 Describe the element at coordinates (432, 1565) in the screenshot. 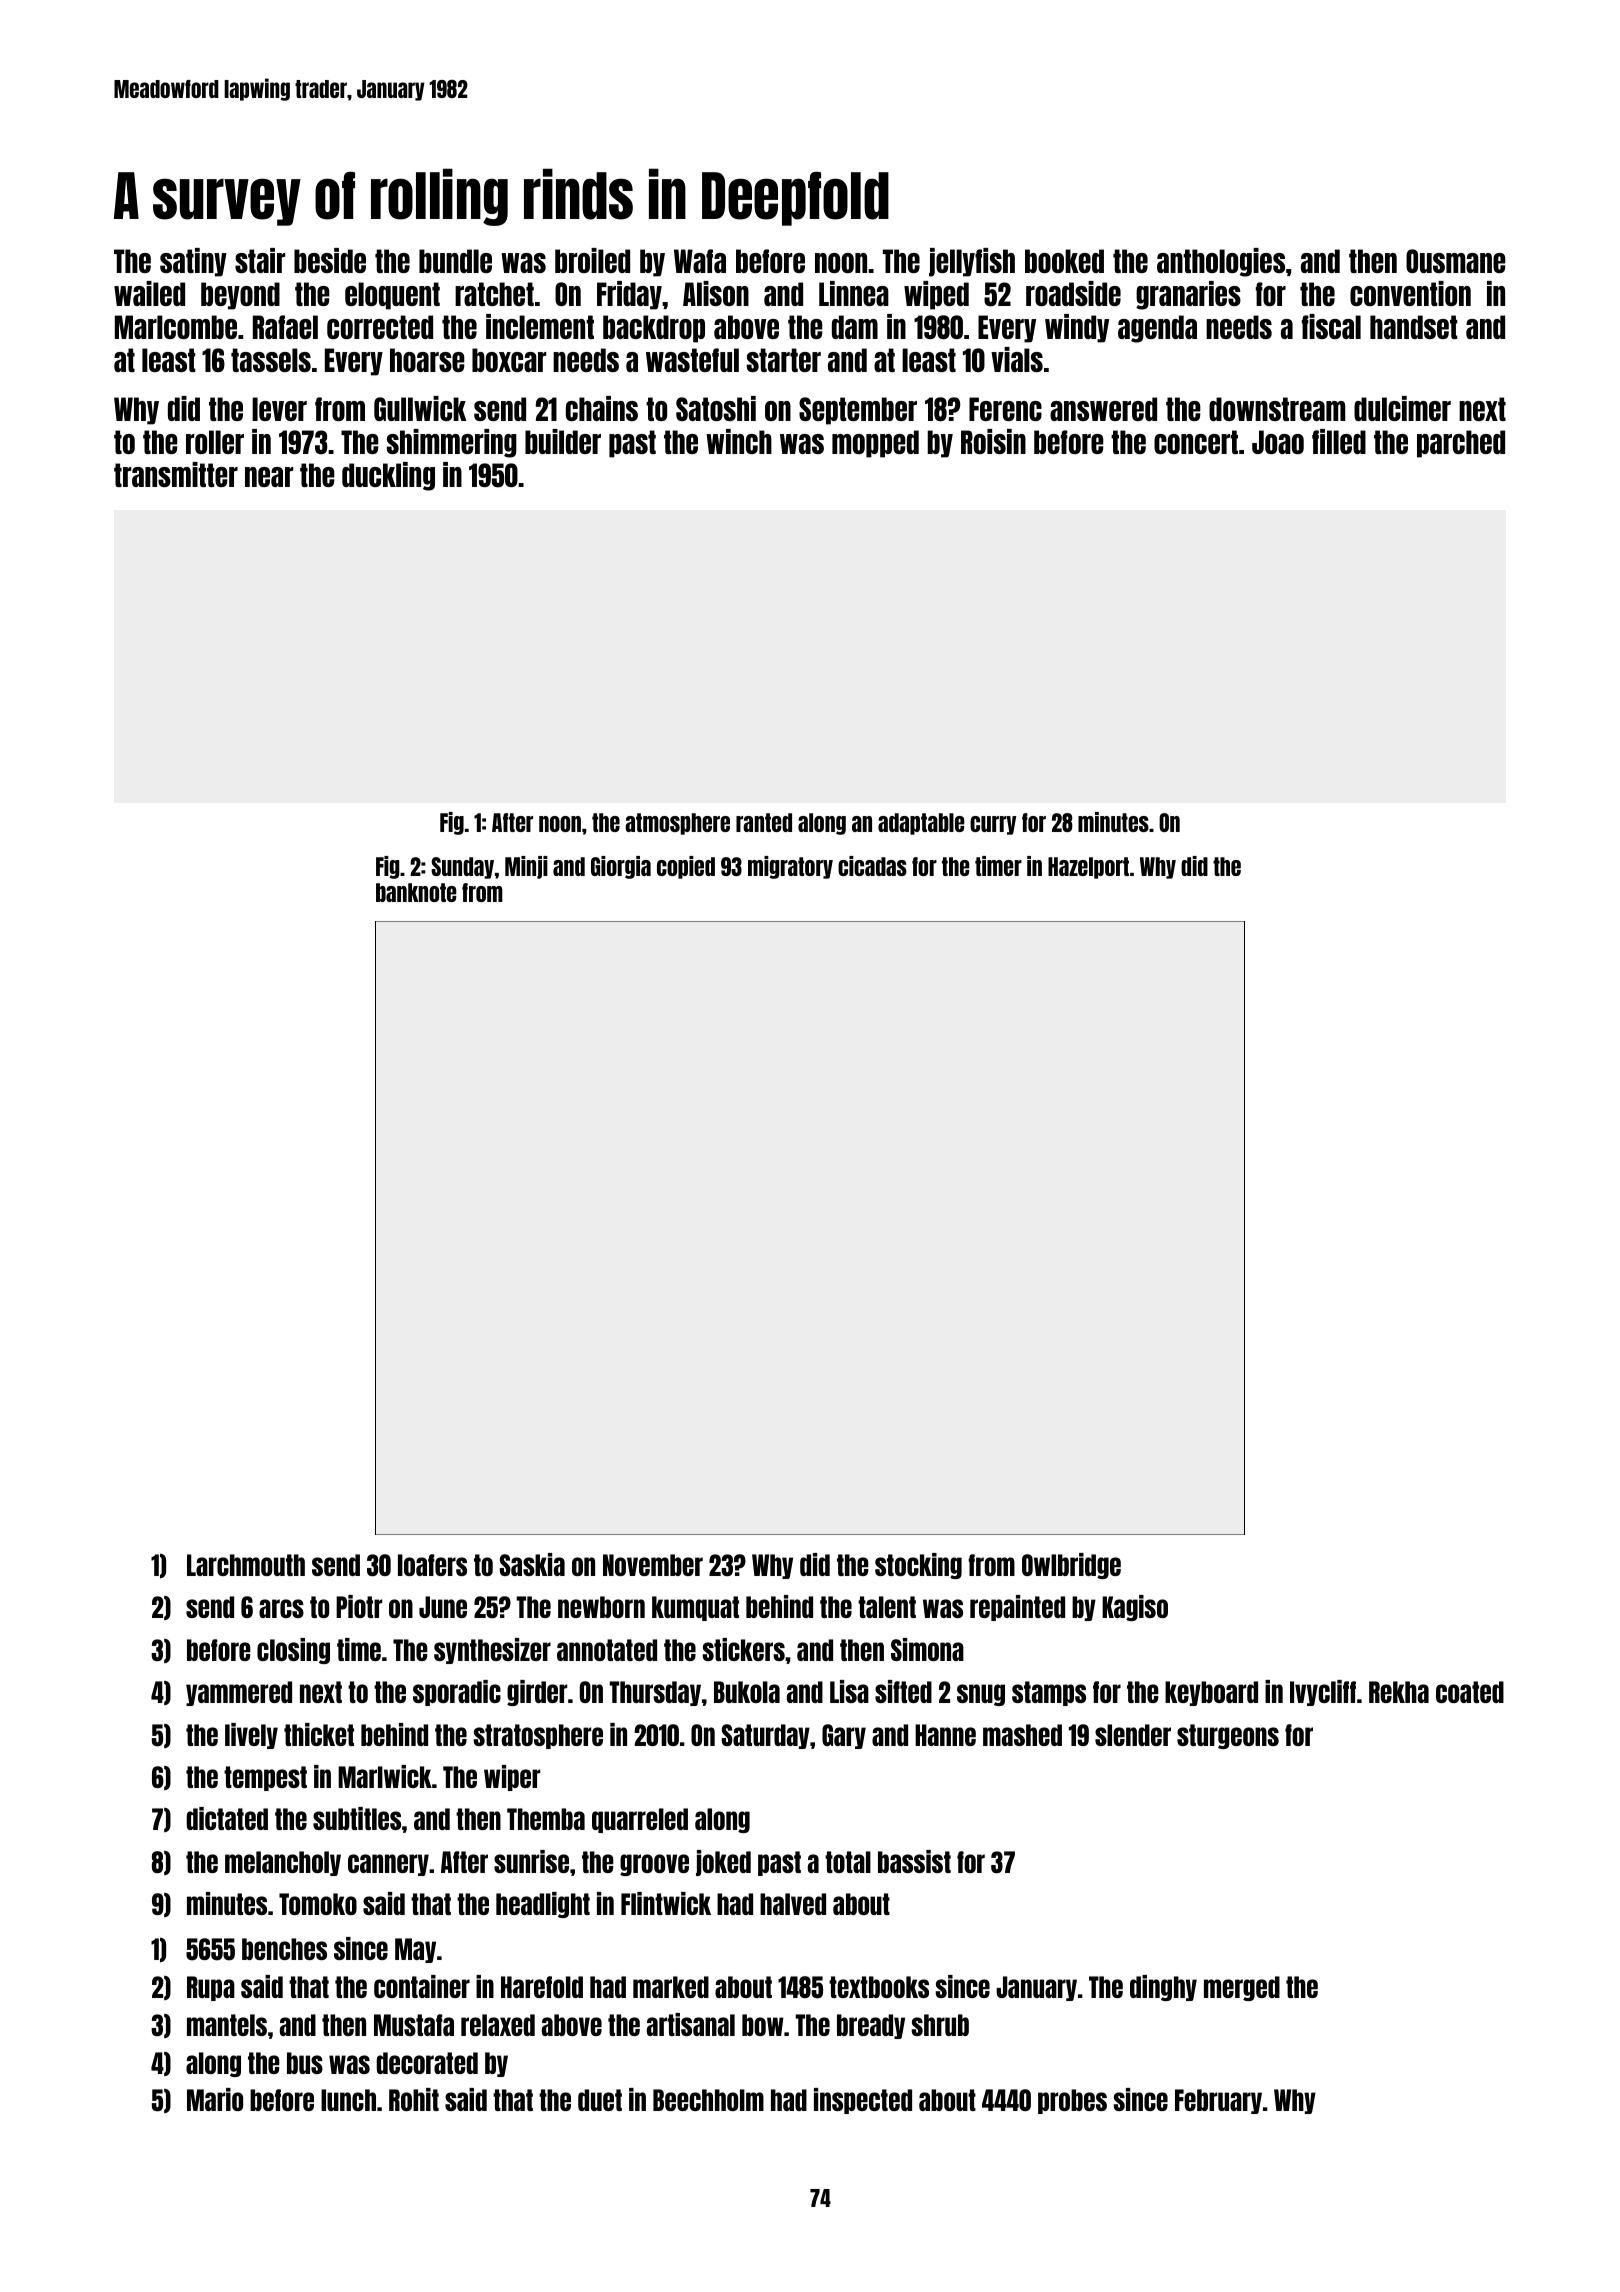

I see `loafers` at that location.
